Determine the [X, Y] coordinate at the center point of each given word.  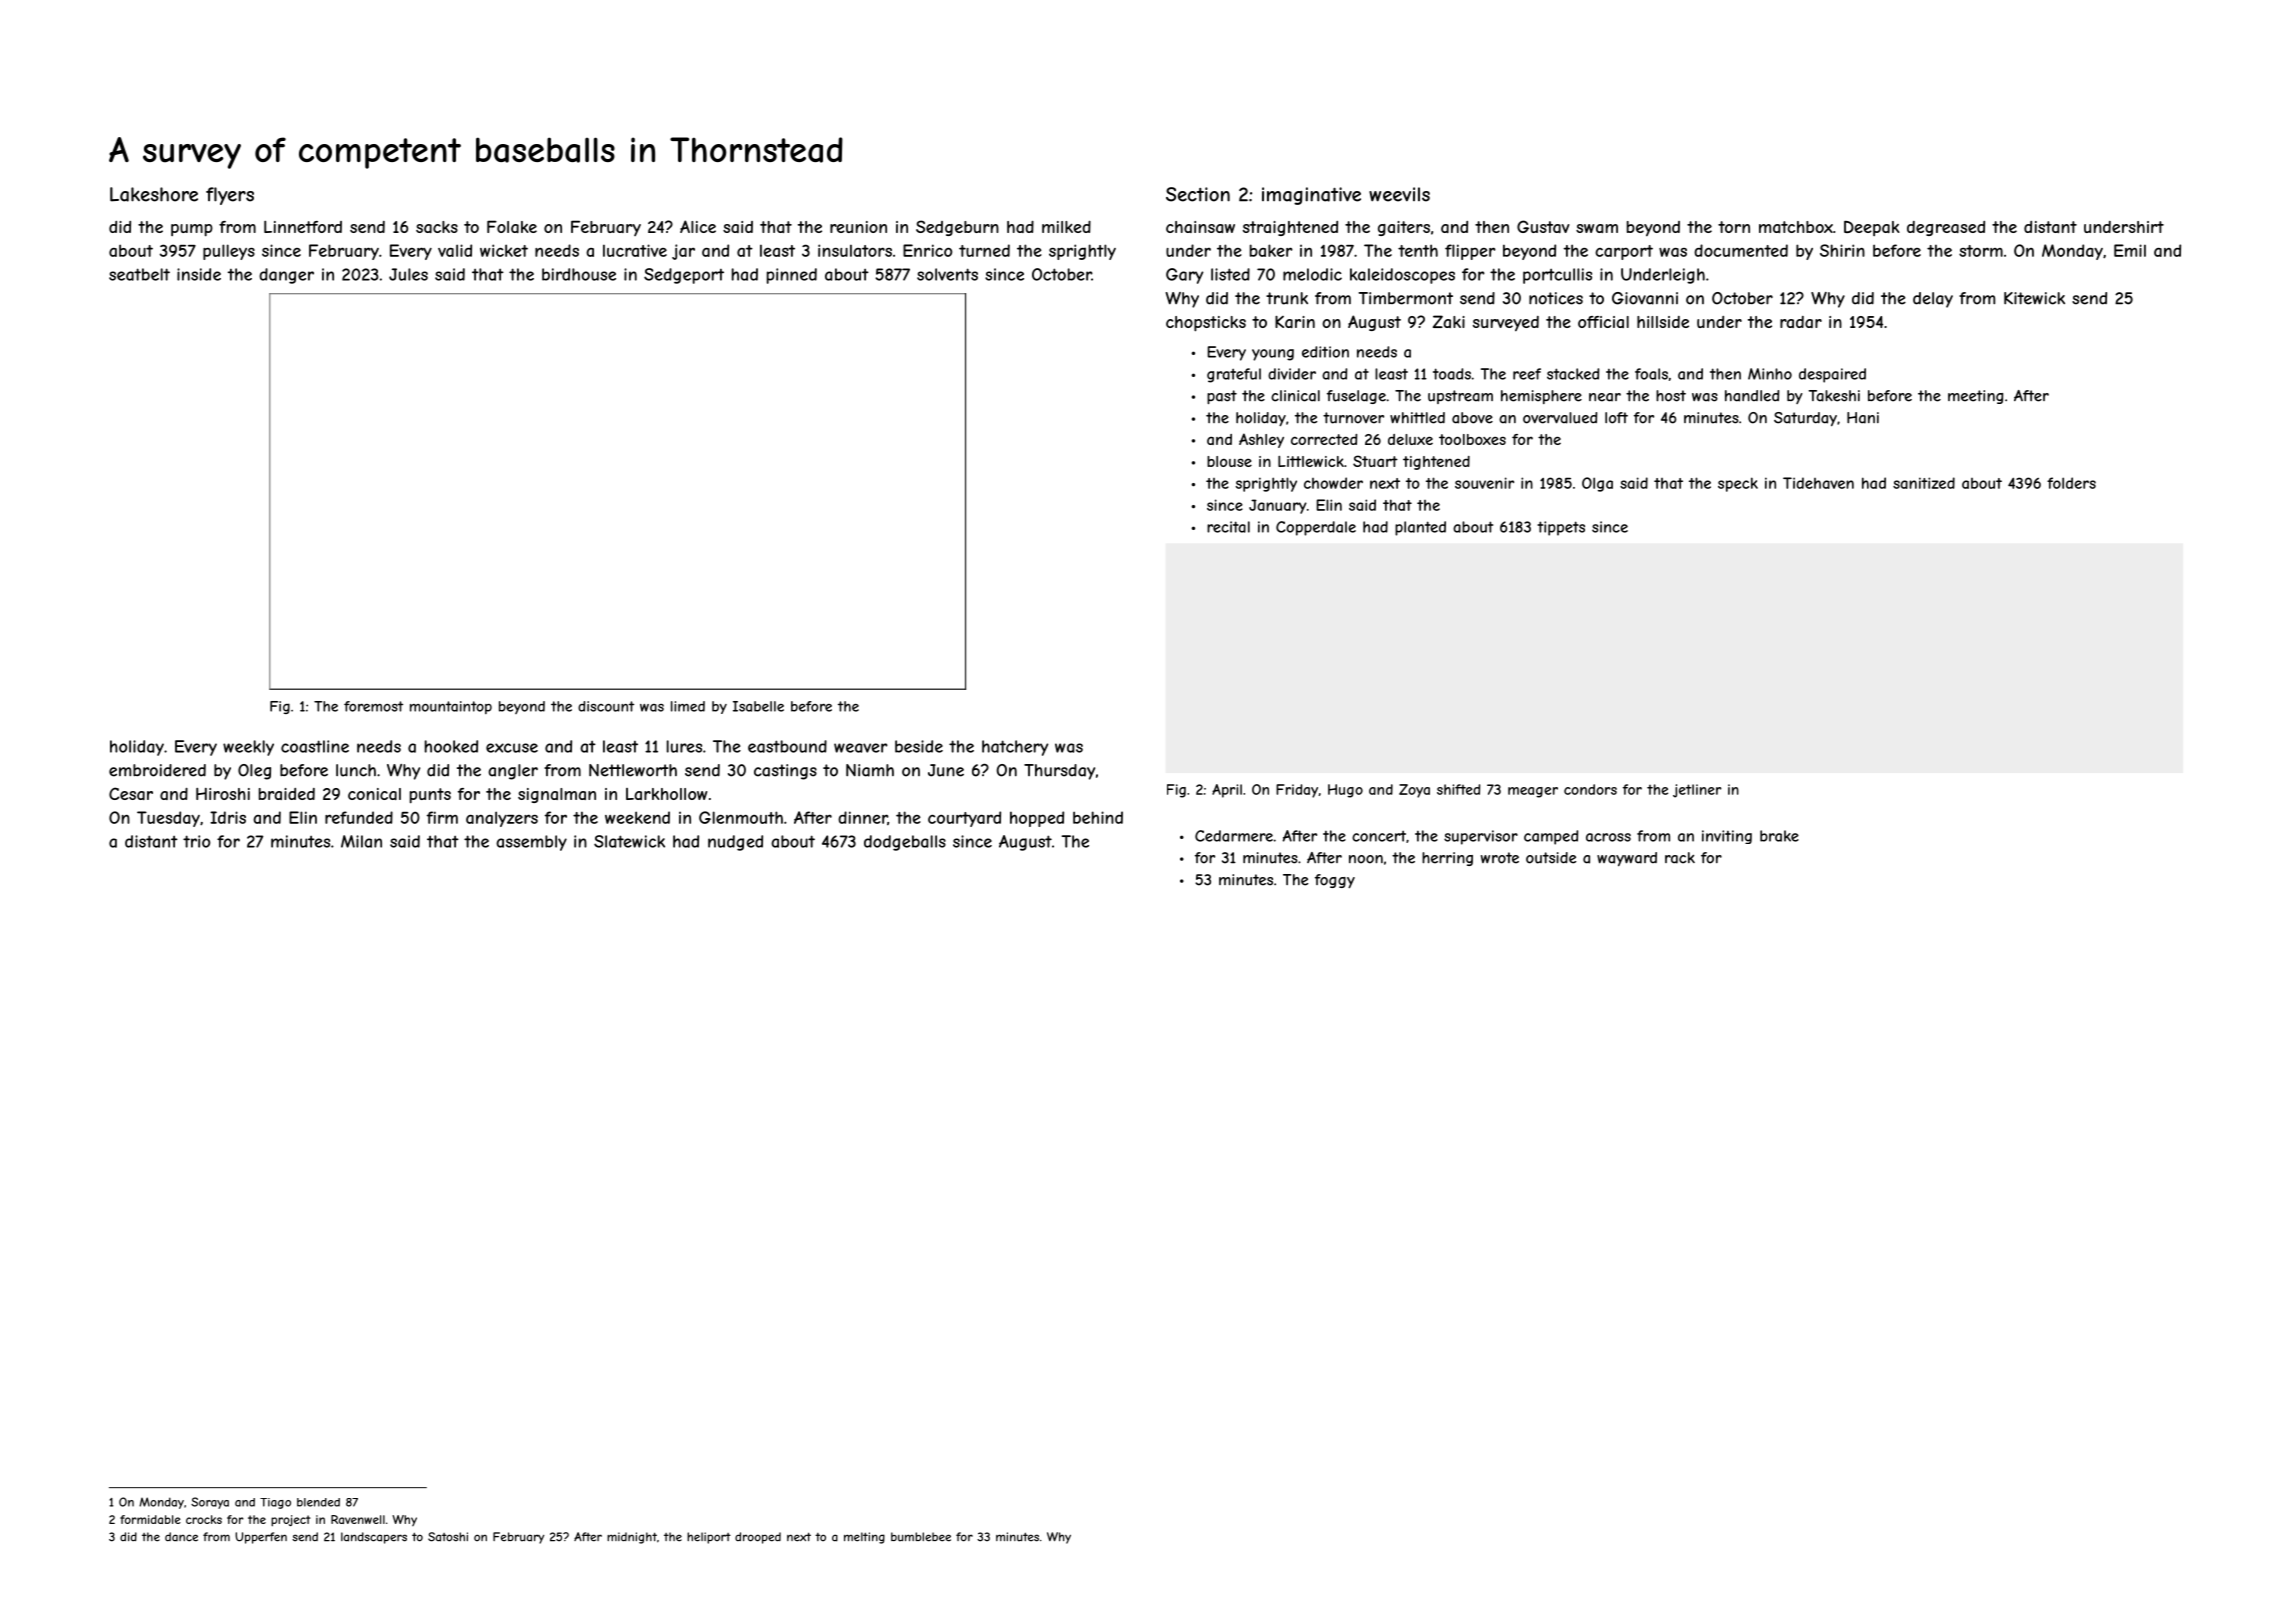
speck [1738, 484]
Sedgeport [684, 276]
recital [1228, 527]
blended [318, 1502]
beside [919, 746]
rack [1680, 858]
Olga [1597, 484]
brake [1779, 836]
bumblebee [921, 1537]
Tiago [275, 1503]
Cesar [131, 793]
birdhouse [579, 274]
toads [1452, 374]
